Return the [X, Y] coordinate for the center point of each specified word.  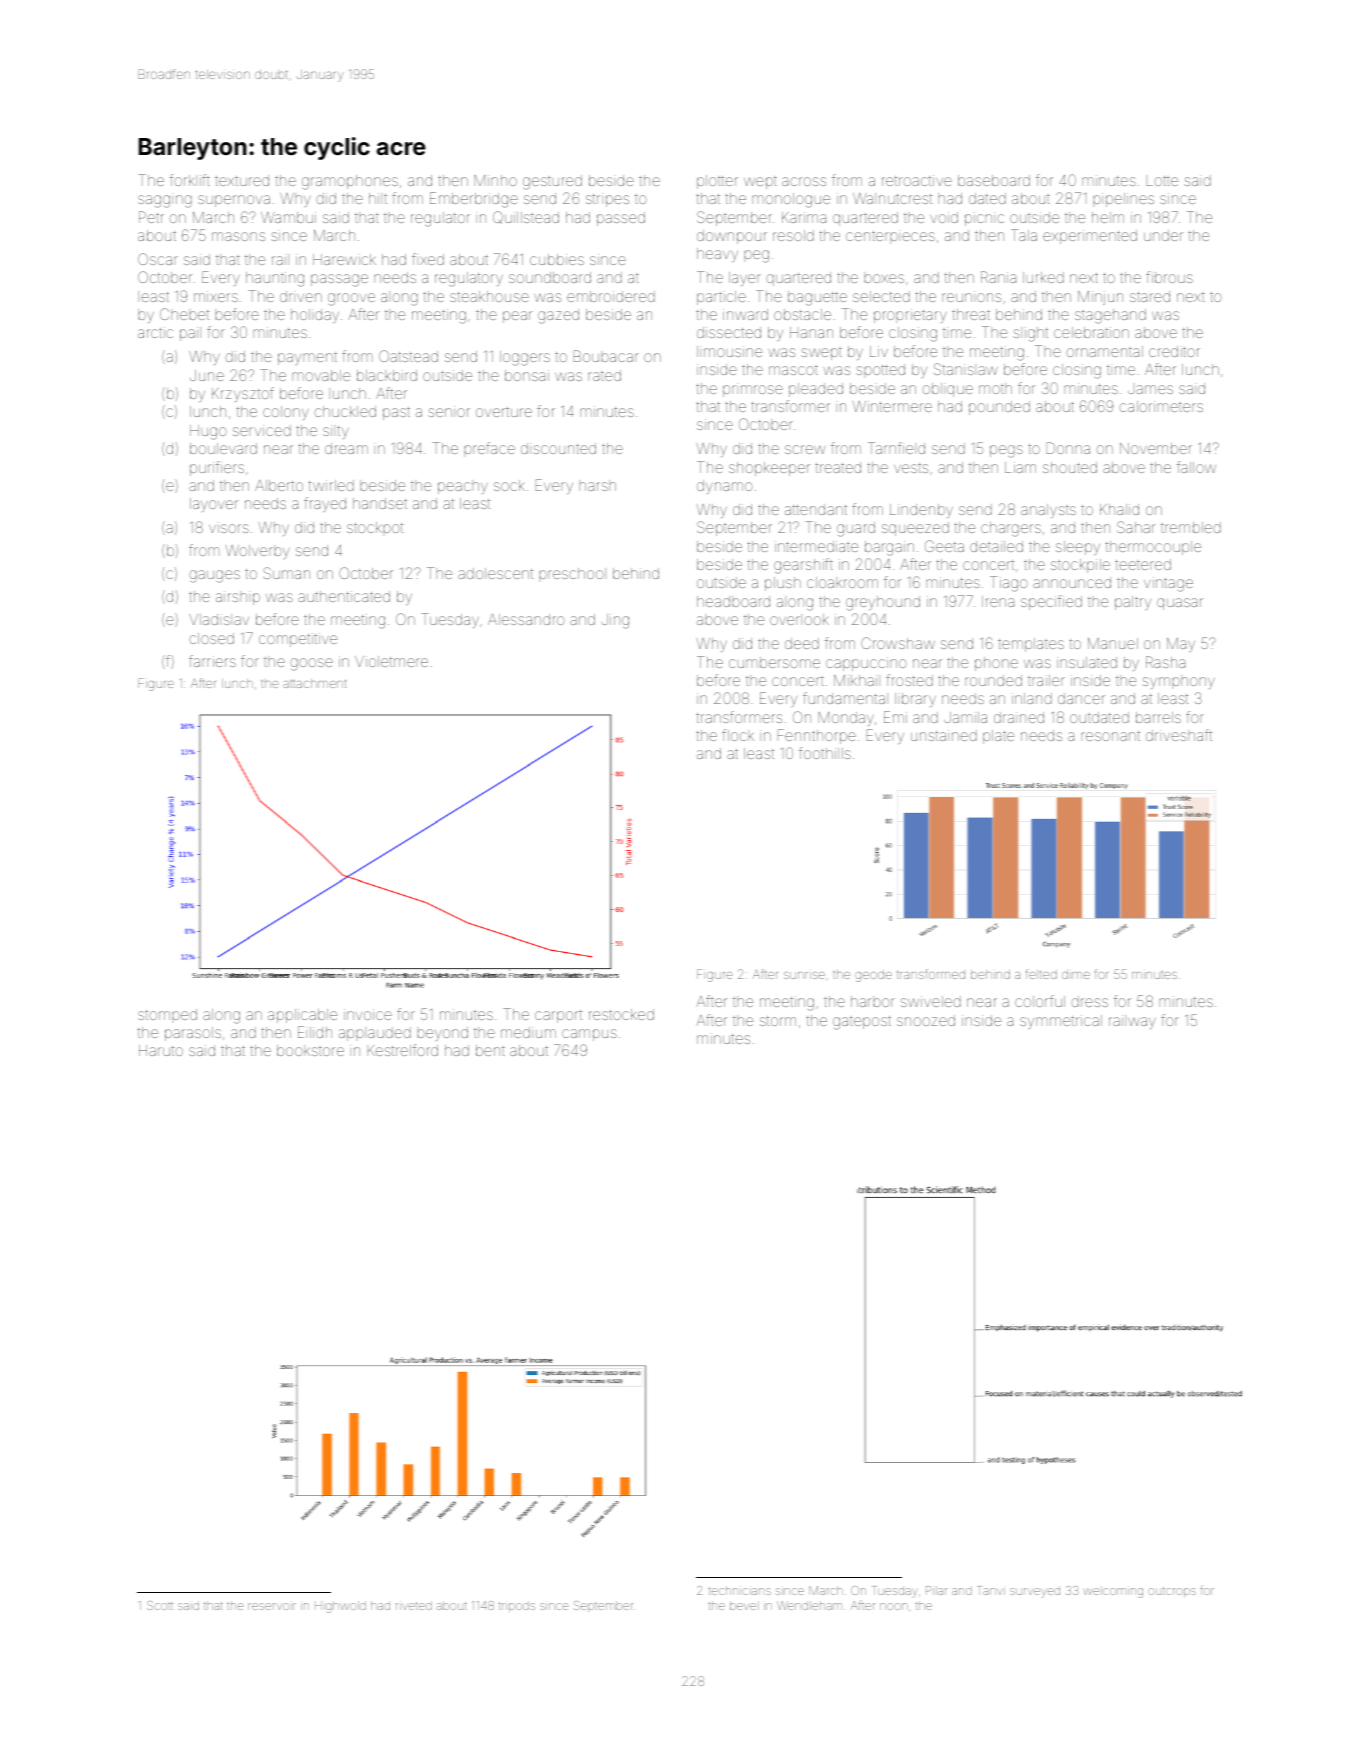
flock [738, 735]
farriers [212, 661]
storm [778, 1021]
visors [229, 527]
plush [783, 584]
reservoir [272, 1606]
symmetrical [1061, 1022]
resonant [1110, 736]
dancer [1081, 698]
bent [490, 1050]
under [1163, 235]
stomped [167, 1016]
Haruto [161, 1050]
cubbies [557, 259]
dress [1089, 1001]
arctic [155, 332]
